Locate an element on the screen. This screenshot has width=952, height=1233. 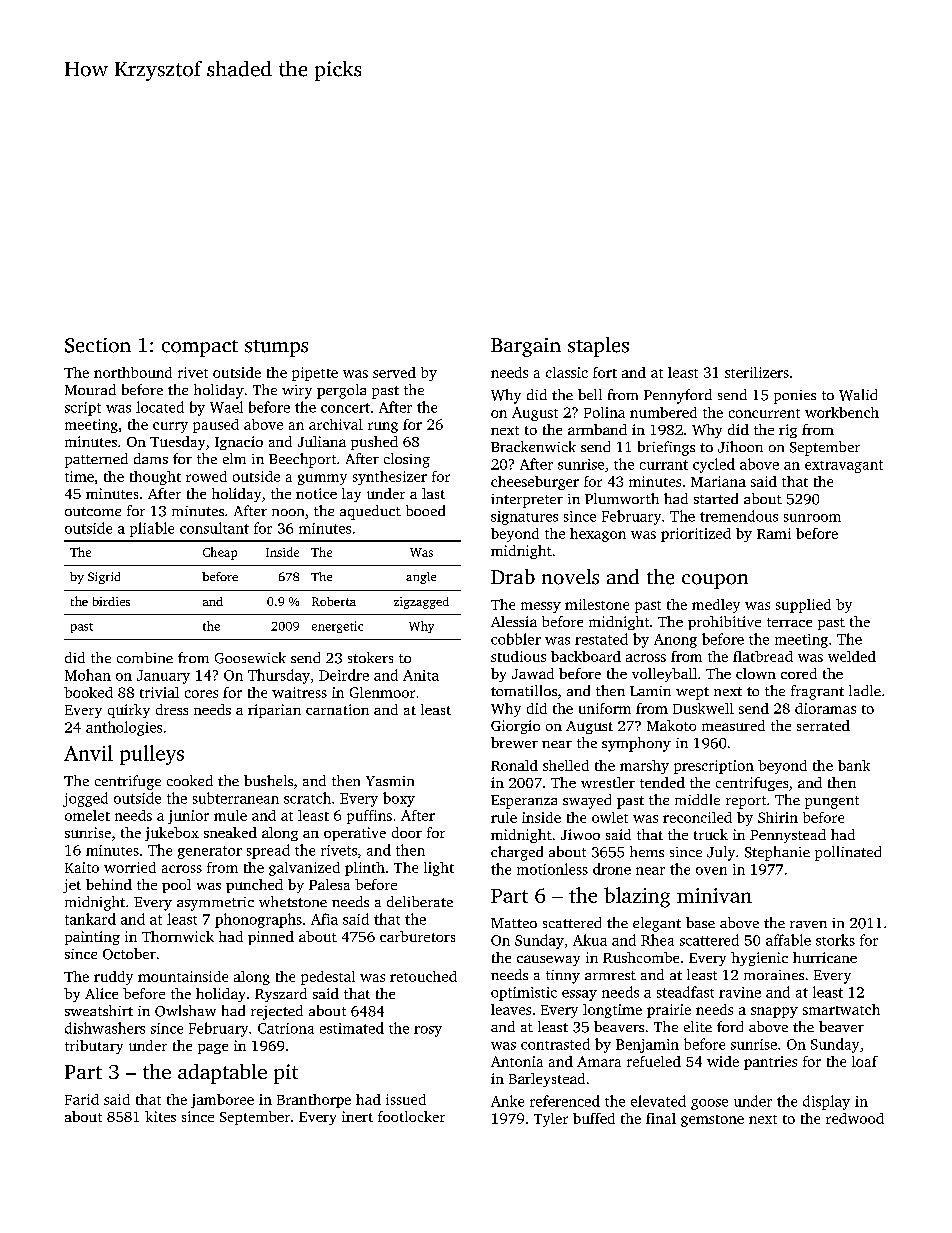
ladle is located at coordinates (865, 690).
